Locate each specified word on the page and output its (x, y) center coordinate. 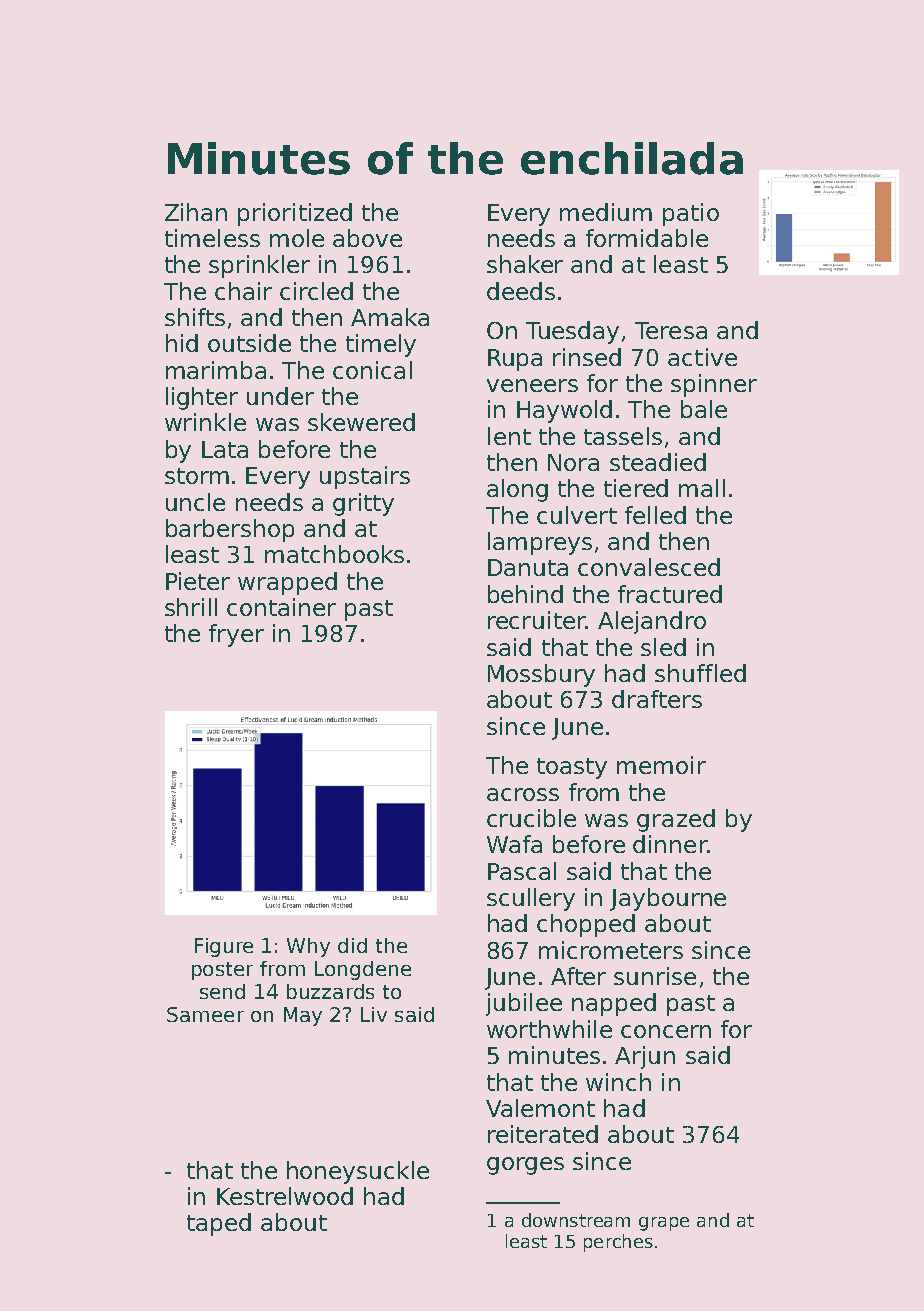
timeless (212, 238)
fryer (236, 635)
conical (372, 370)
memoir (661, 765)
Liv (374, 1014)
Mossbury (541, 675)
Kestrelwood (285, 1196)
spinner (714, 385)
